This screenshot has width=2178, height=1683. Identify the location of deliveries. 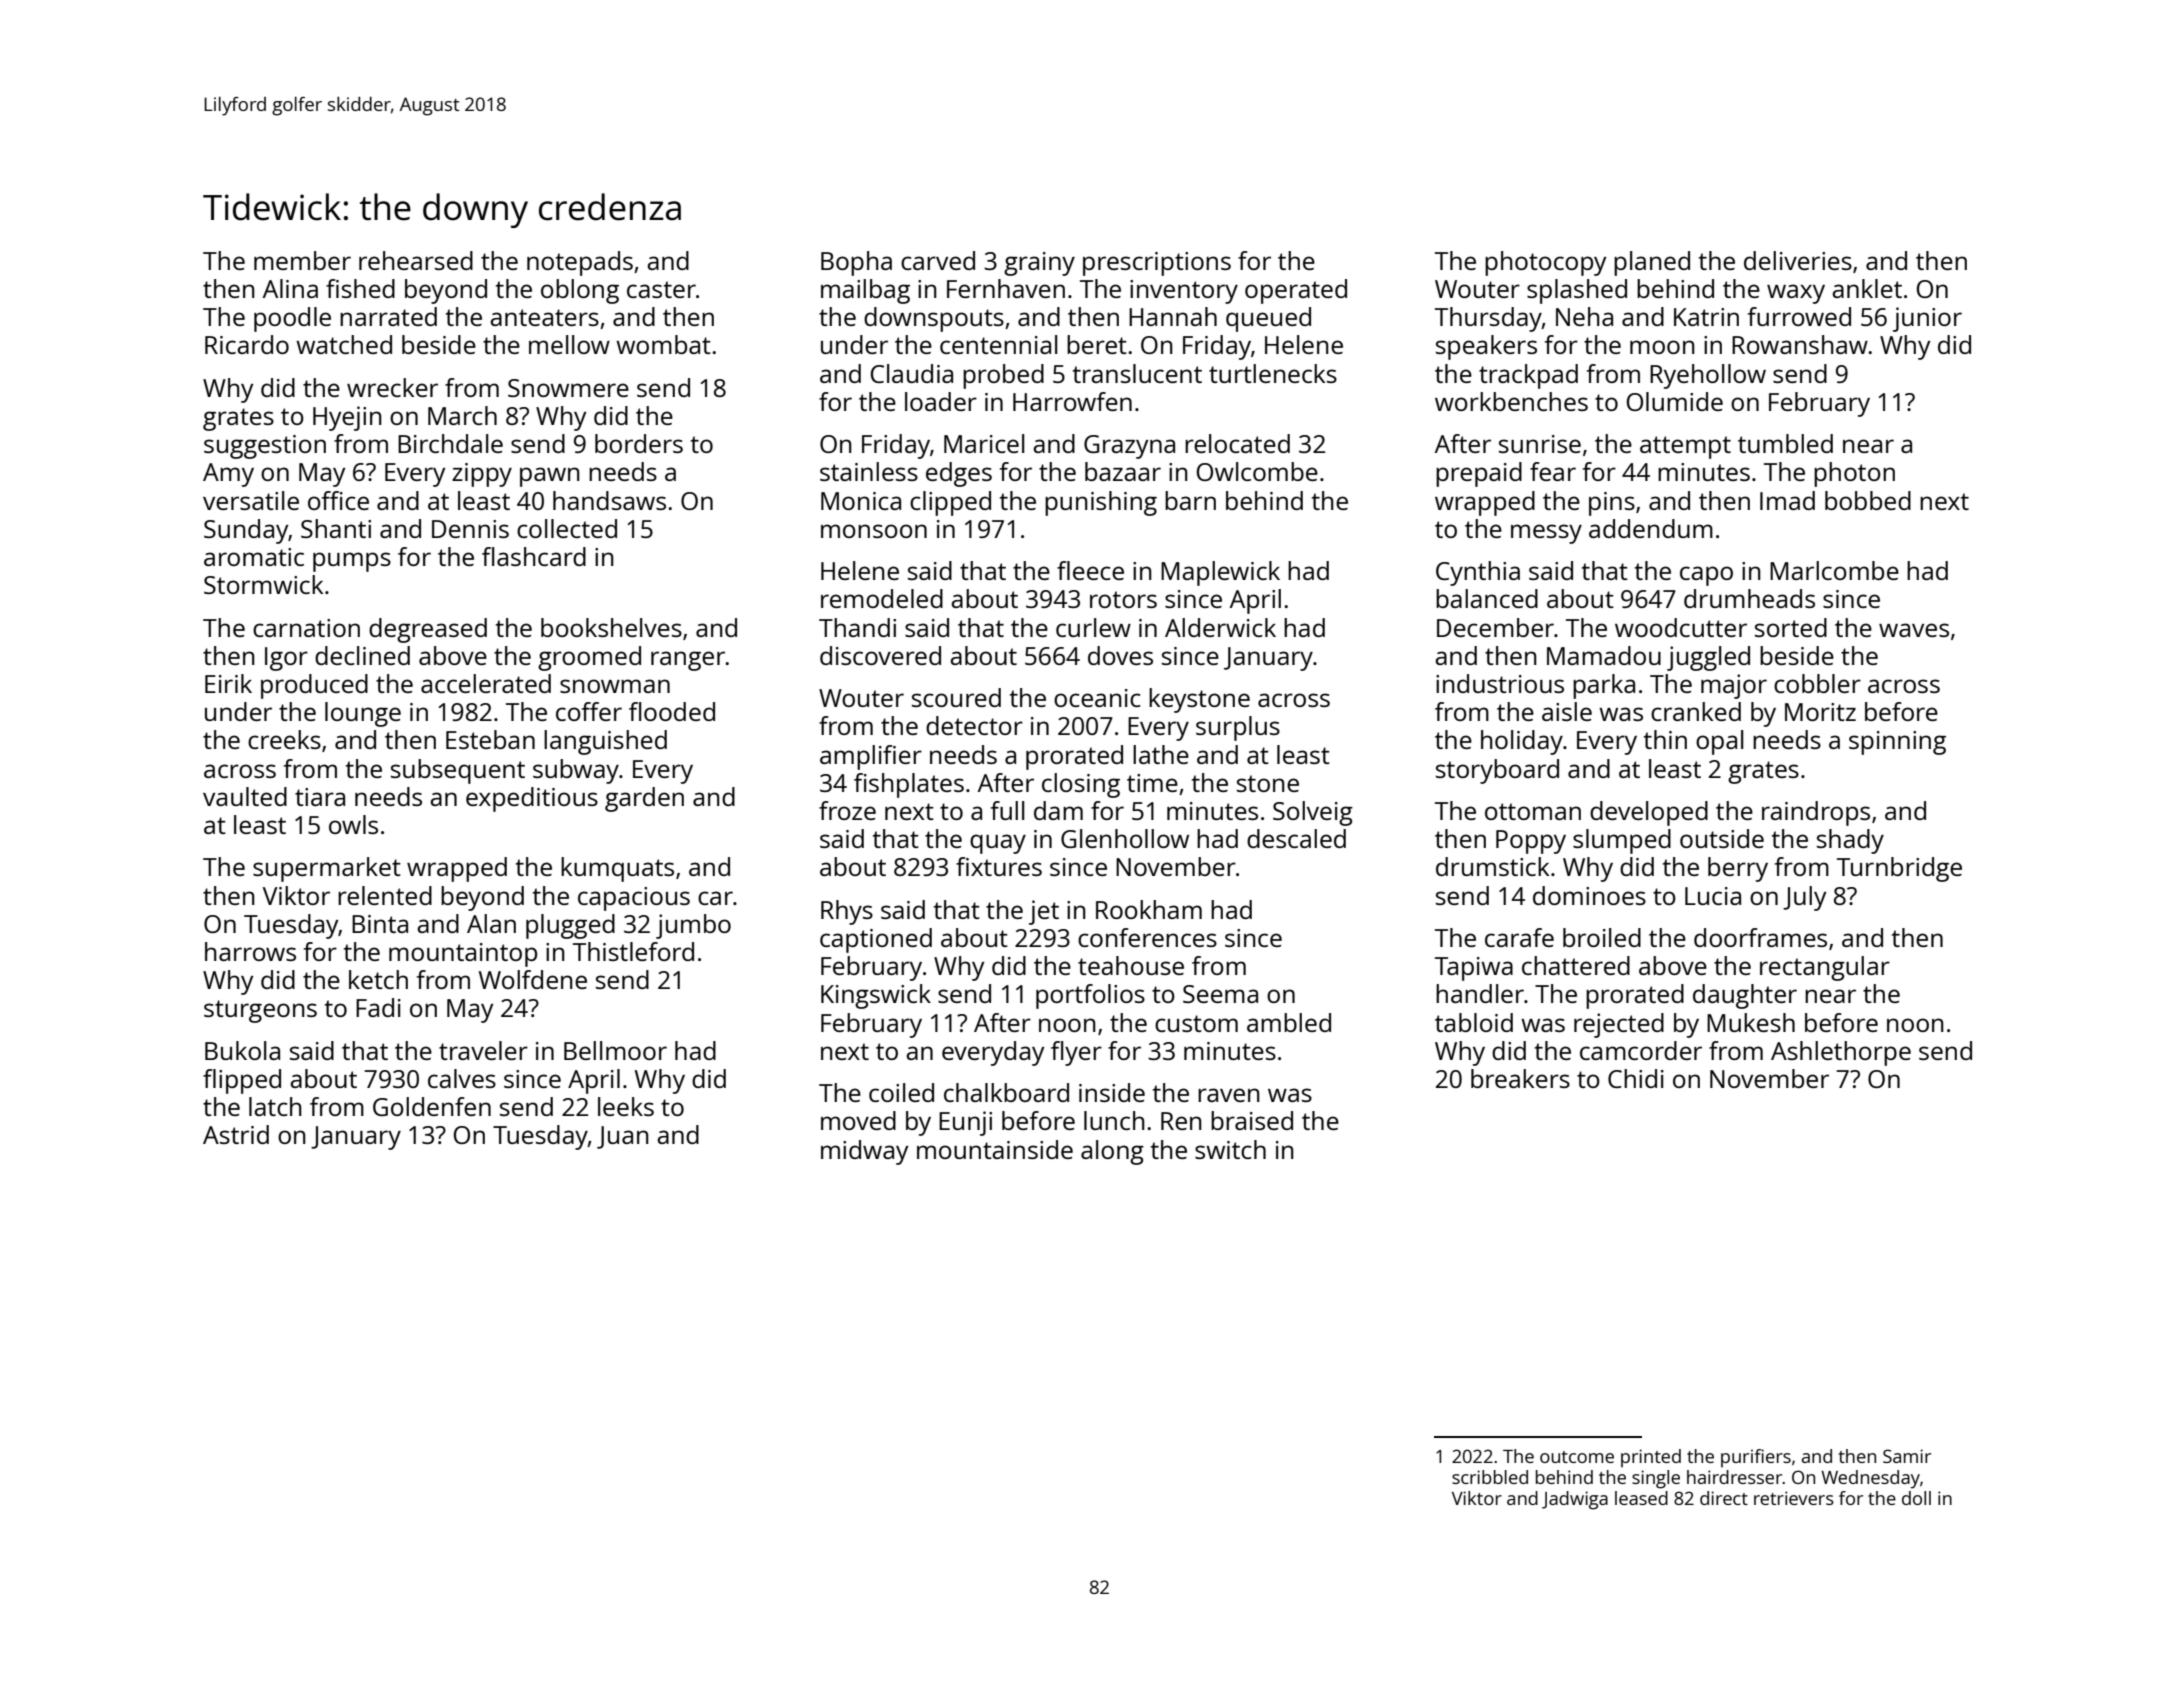
(1798, 260).
